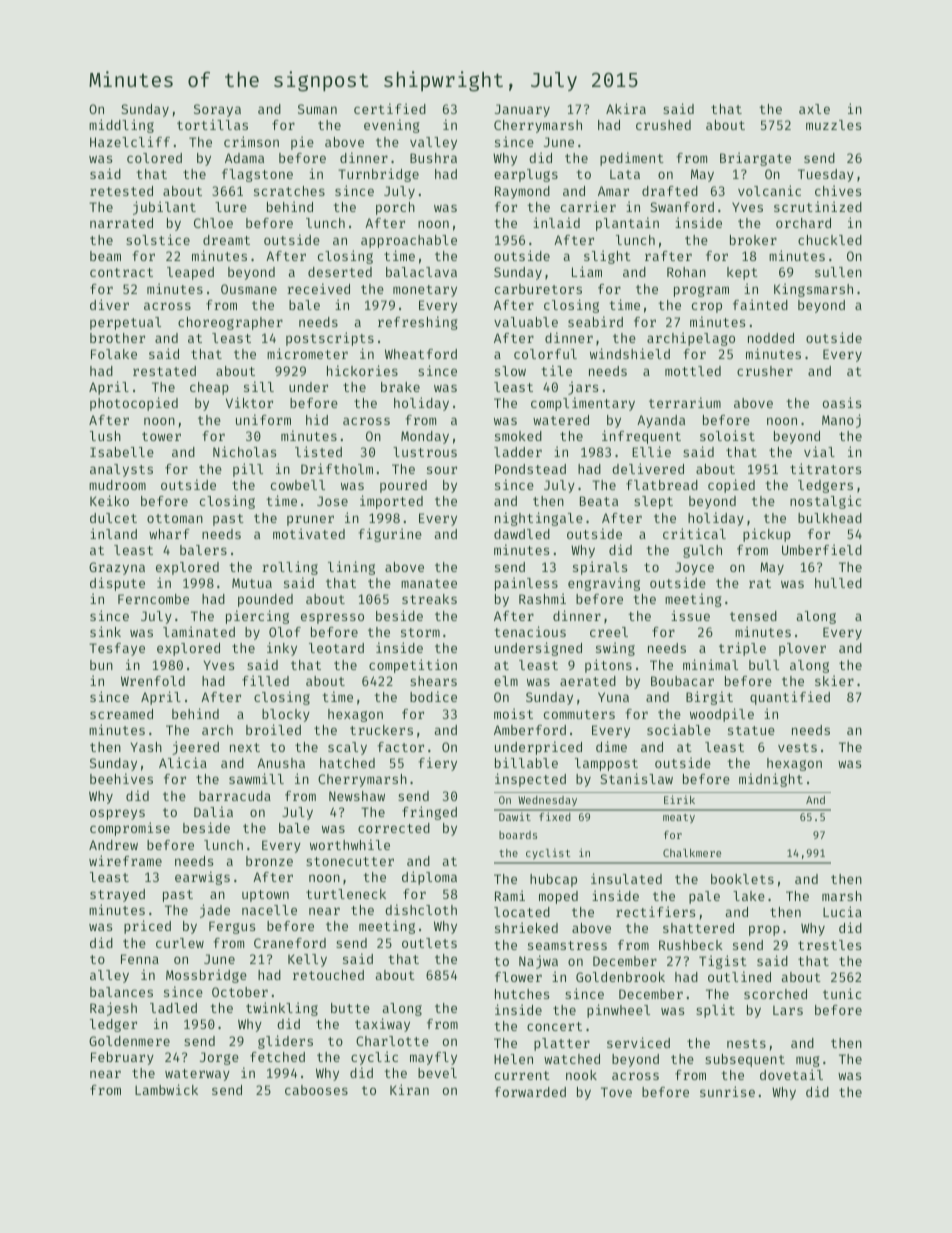 This document has height=1233, width=952. Describe the element at coordinates (166, 1089) in the document. I see `Lambwick` at that location.
